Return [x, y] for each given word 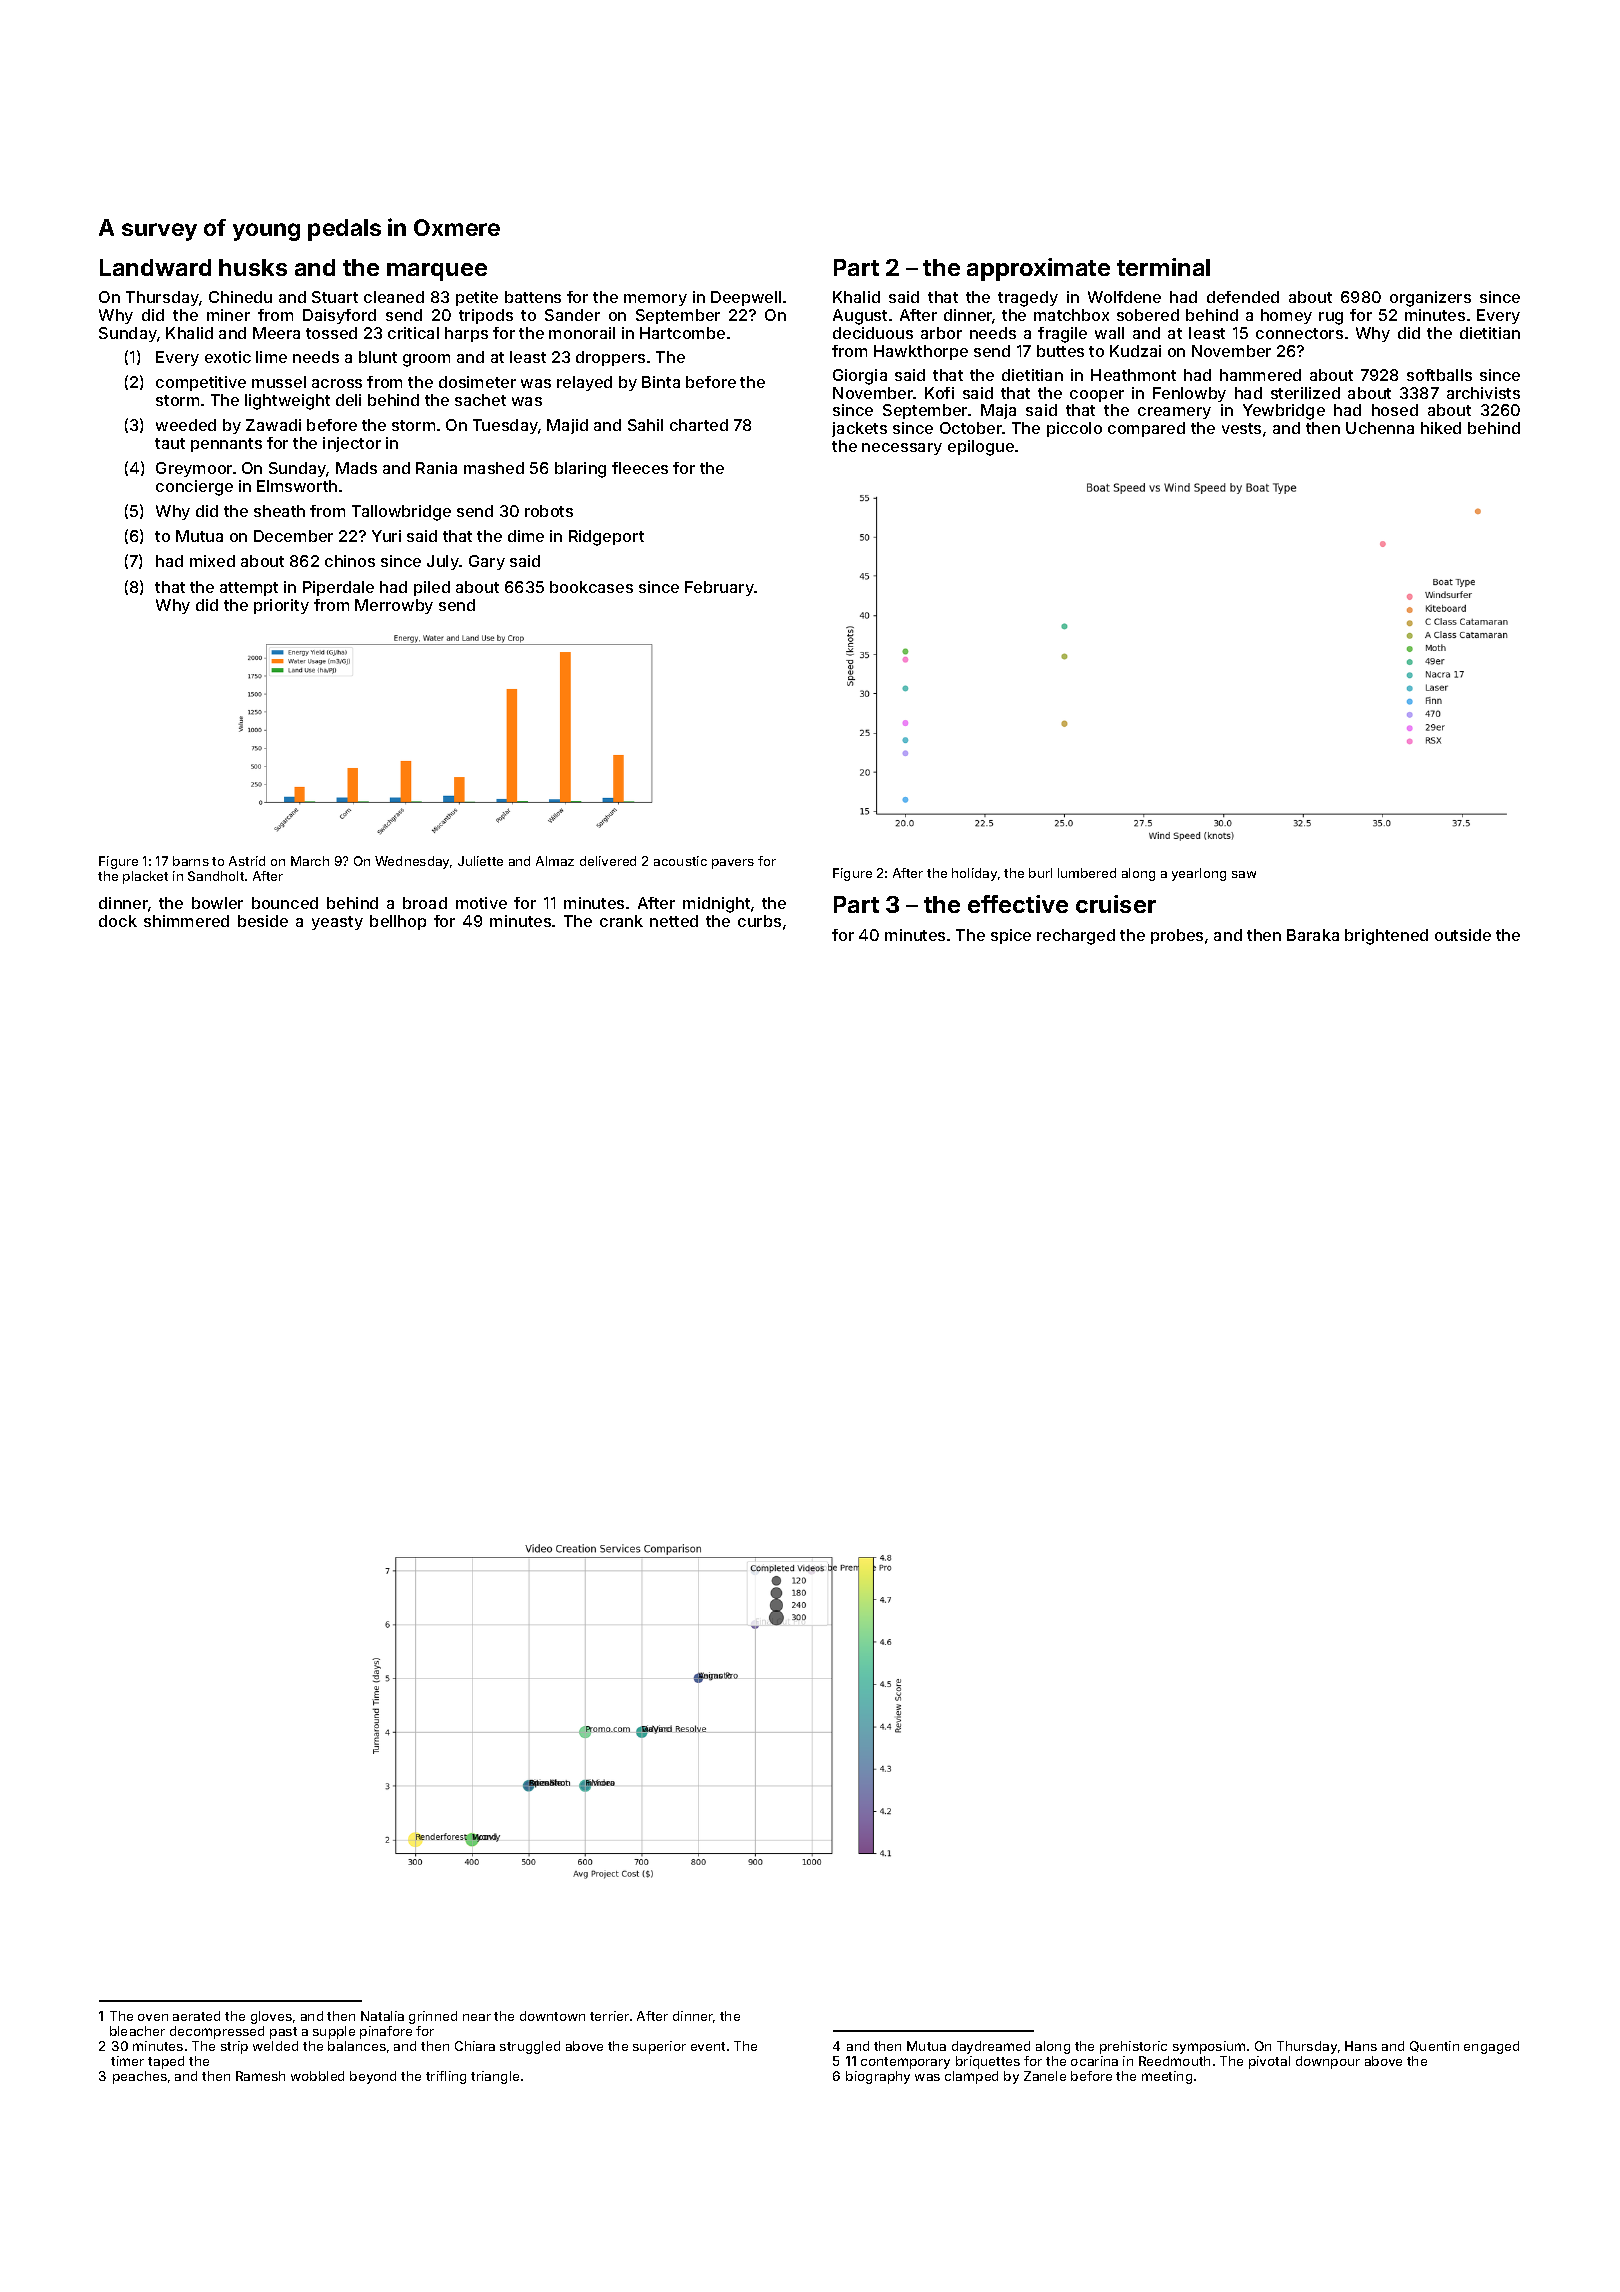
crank [621, 921]
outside [1463, 935]
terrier [609, 2016]
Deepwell [746, 298]
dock [118, 921]
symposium [1209, 2047]
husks [253, 267]
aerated [196, 2016]
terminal [1163, 267]
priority [281, 606]
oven [153, 2017]
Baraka [1313, 935]
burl [1040, 873]
